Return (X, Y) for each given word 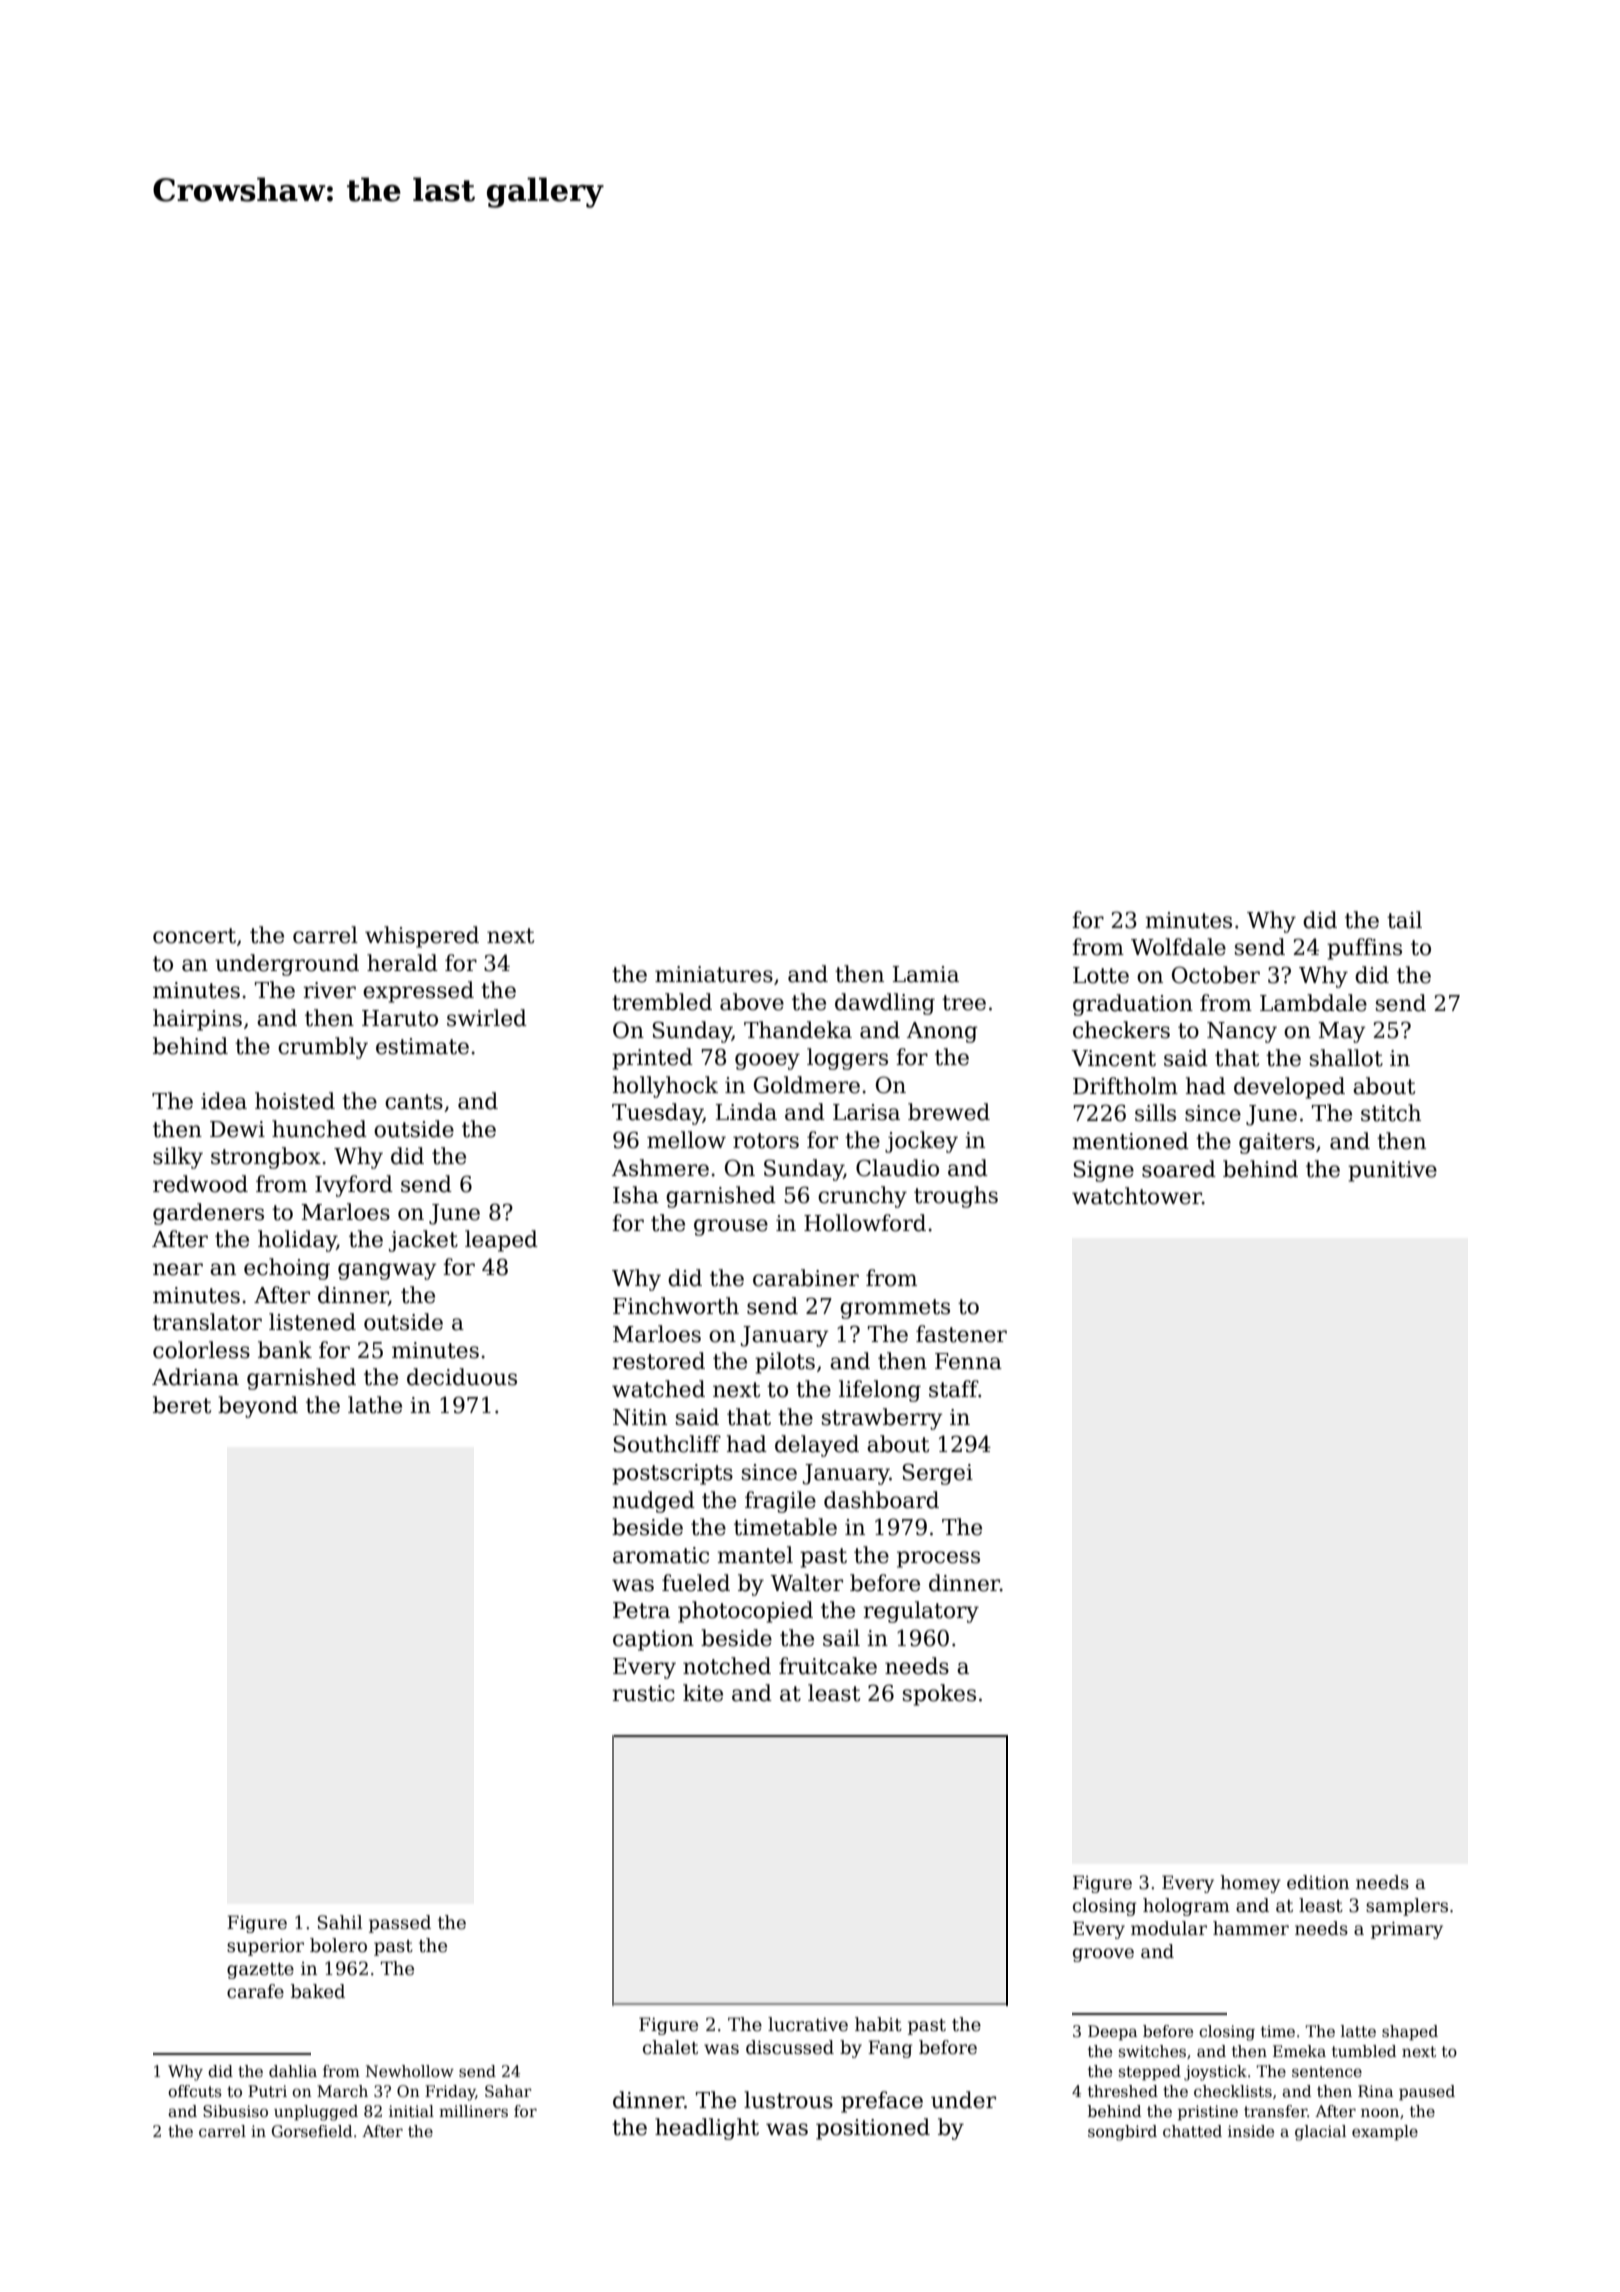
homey (1250, 1884)
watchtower (1137, 1196)
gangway (387, 1271)
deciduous (462, 1377)
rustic (644, 1693)
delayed (817, 1446)
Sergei (938, 1474)
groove (1103, 1955)
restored (659, 1361)
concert (194, 936)
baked (318, 1991)
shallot (1346, 1058)
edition (1318, 1882)
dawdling (885, 1004)
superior (265, 1947)
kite (703, 1693)
